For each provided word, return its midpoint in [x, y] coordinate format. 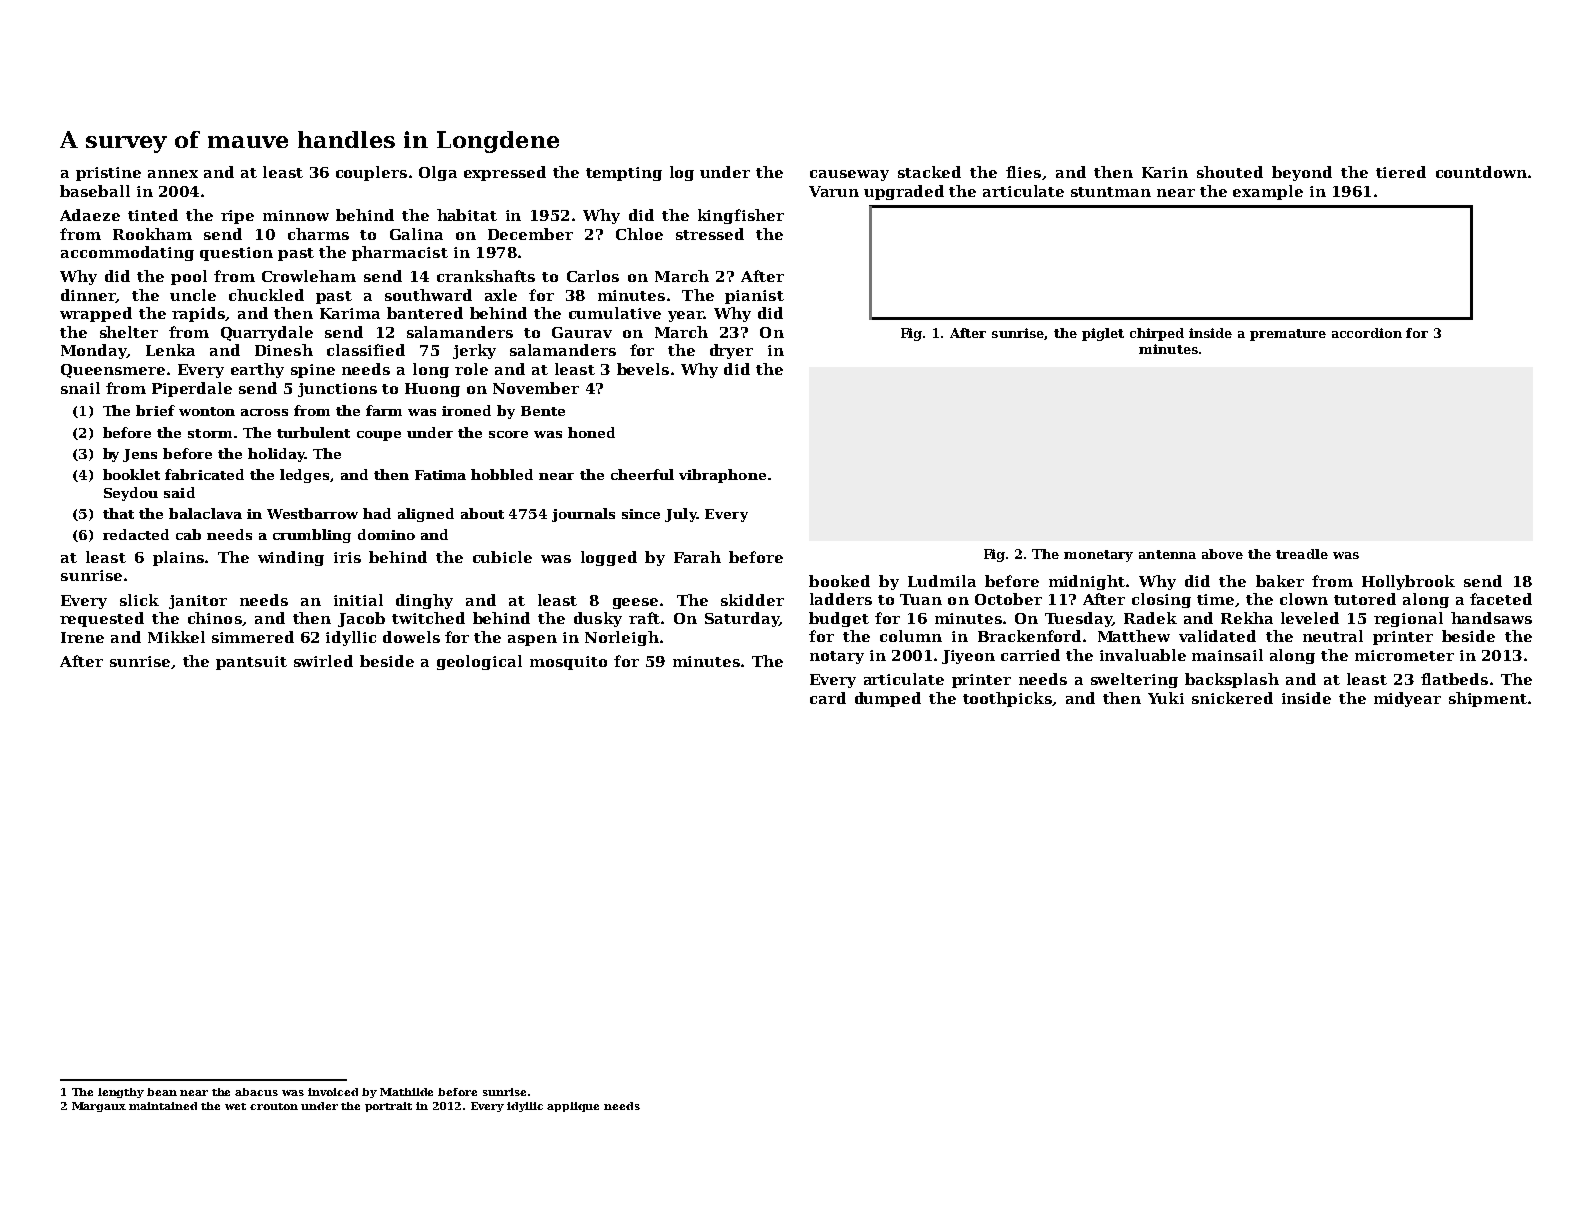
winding [291, 558]
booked [839, 581]
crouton [274, 1106]
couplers [371, 173]
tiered [1401, 172]
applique [573, 1107]
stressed [710, 234]
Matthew [1134, 636]
